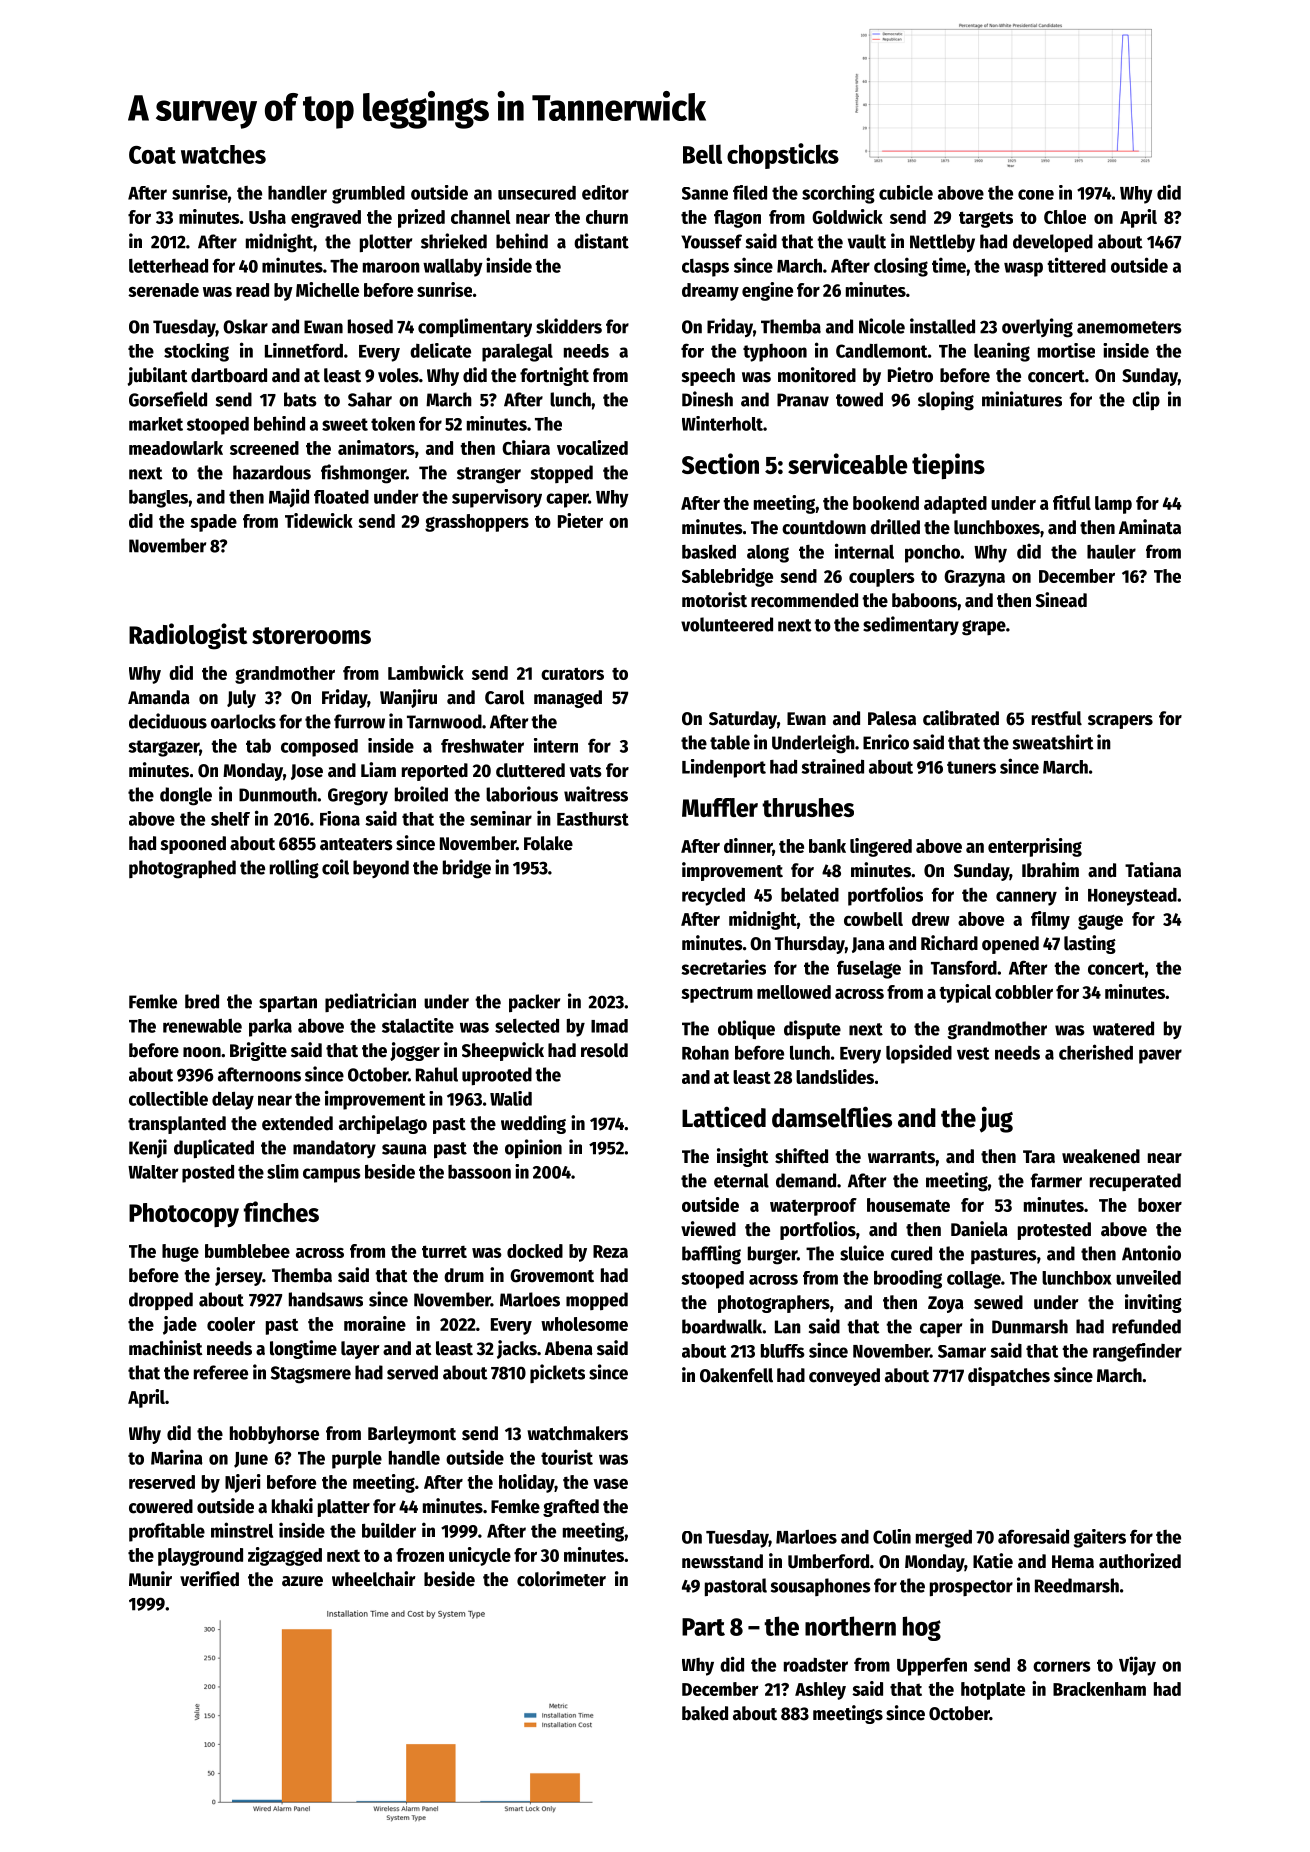 The image size is (1310, 1852). I want to click on cubicle, so click(906, 192).
